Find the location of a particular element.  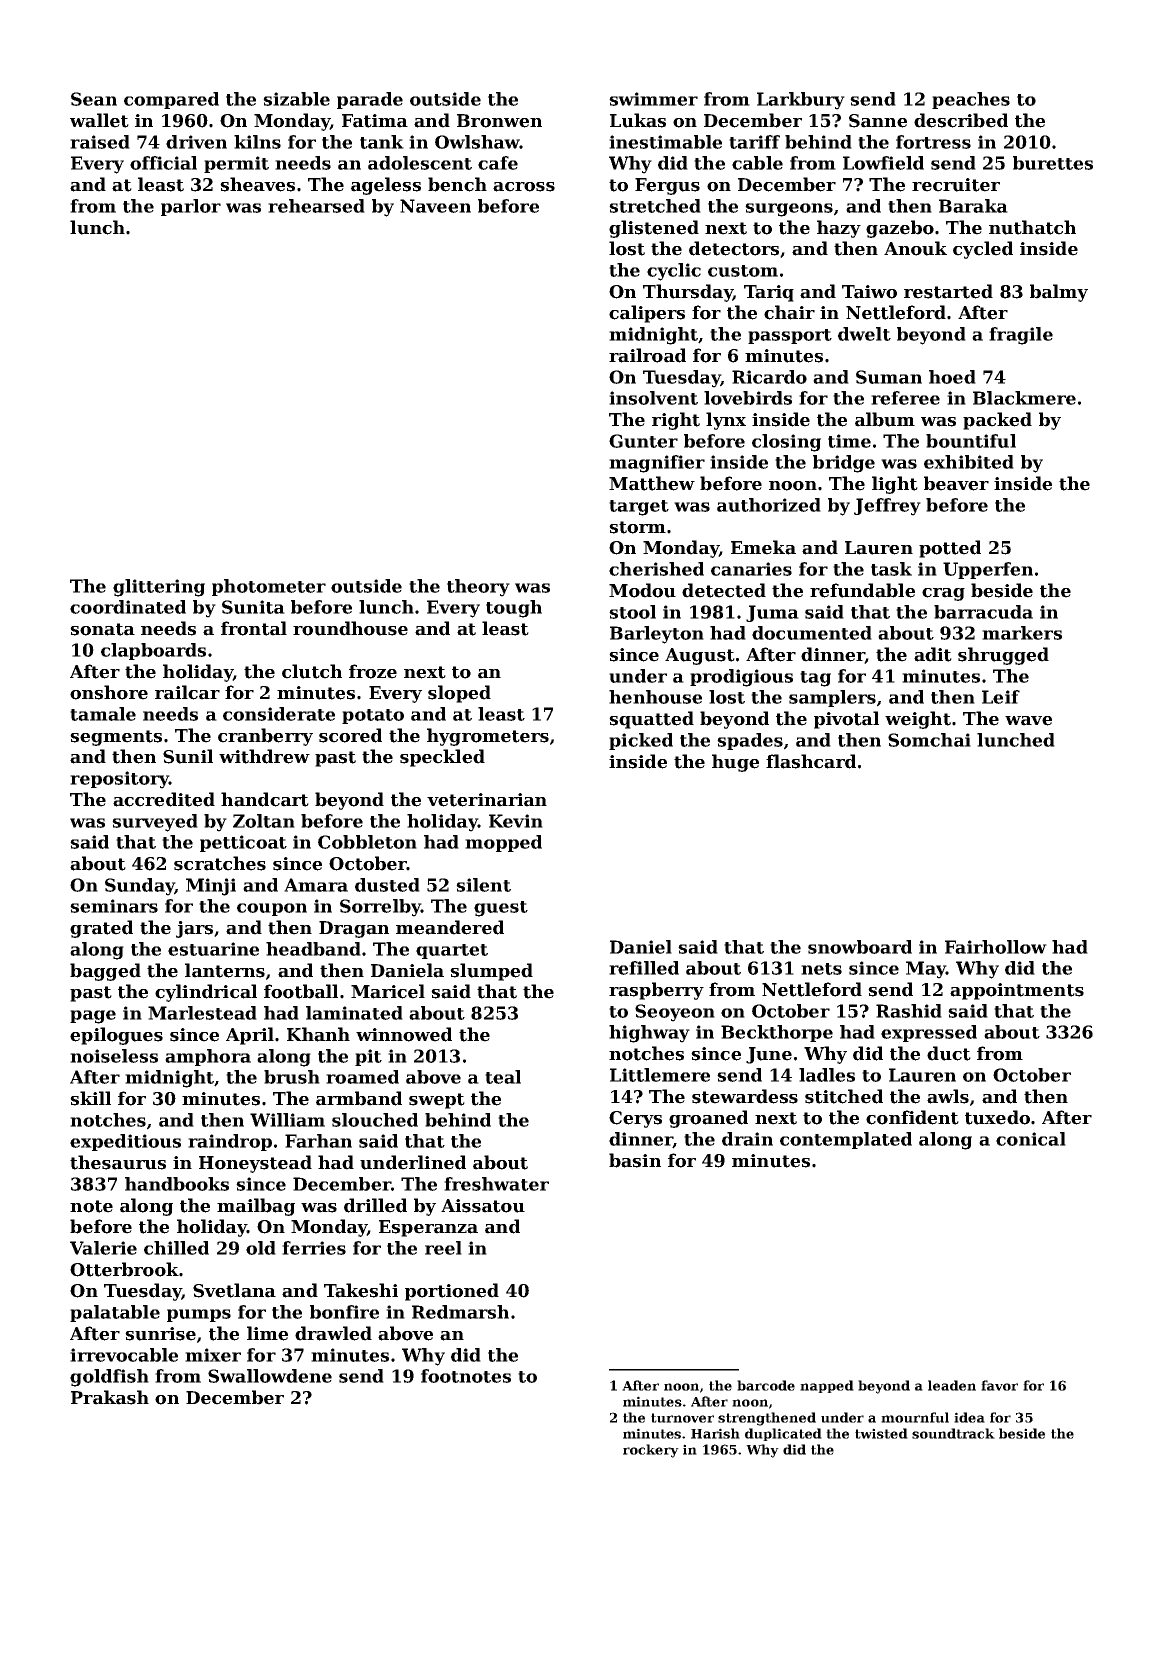

huge is located at coordinates (735, 763).
